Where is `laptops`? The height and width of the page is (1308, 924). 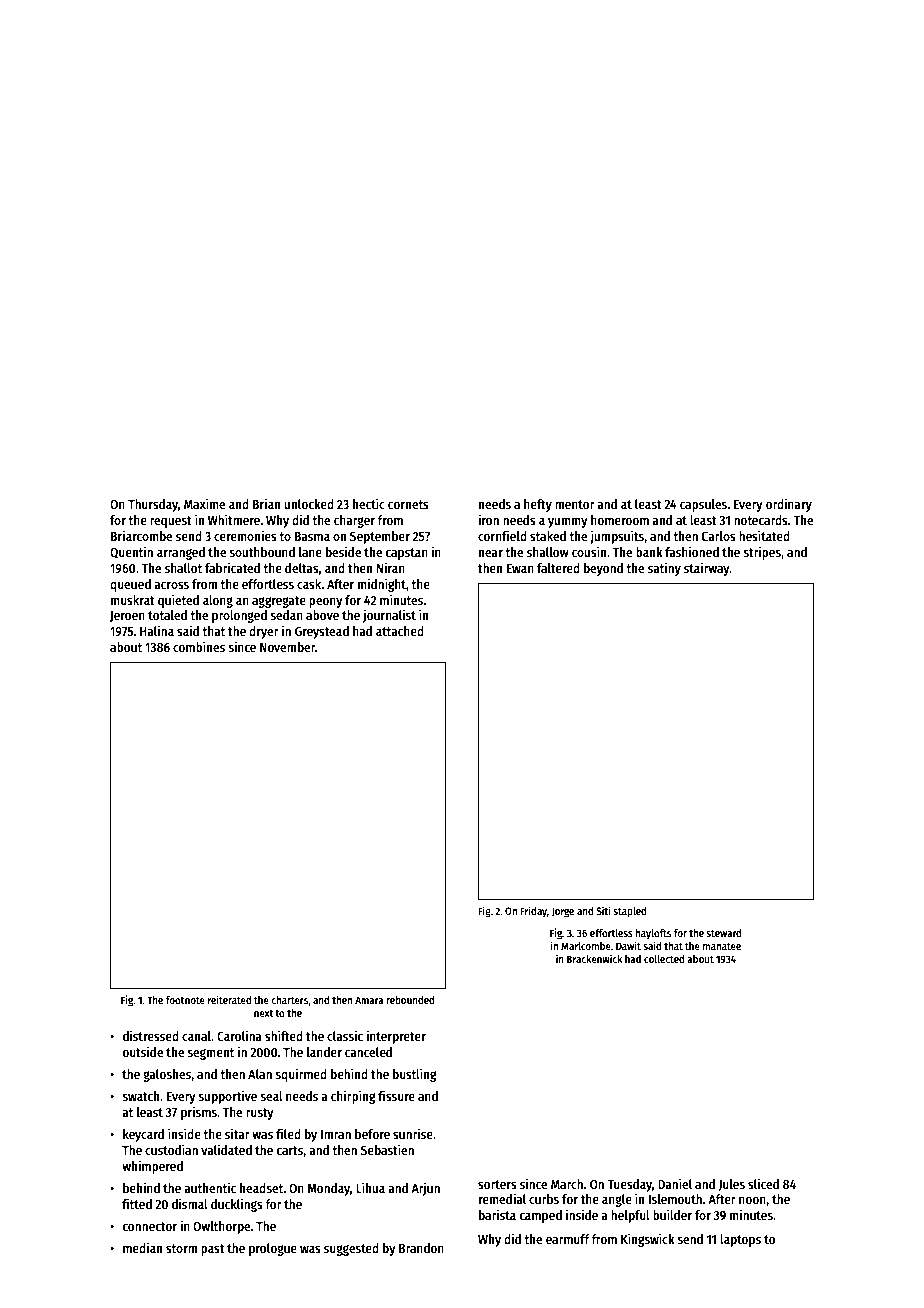 laptops is located at coordinates (740, 1240).
